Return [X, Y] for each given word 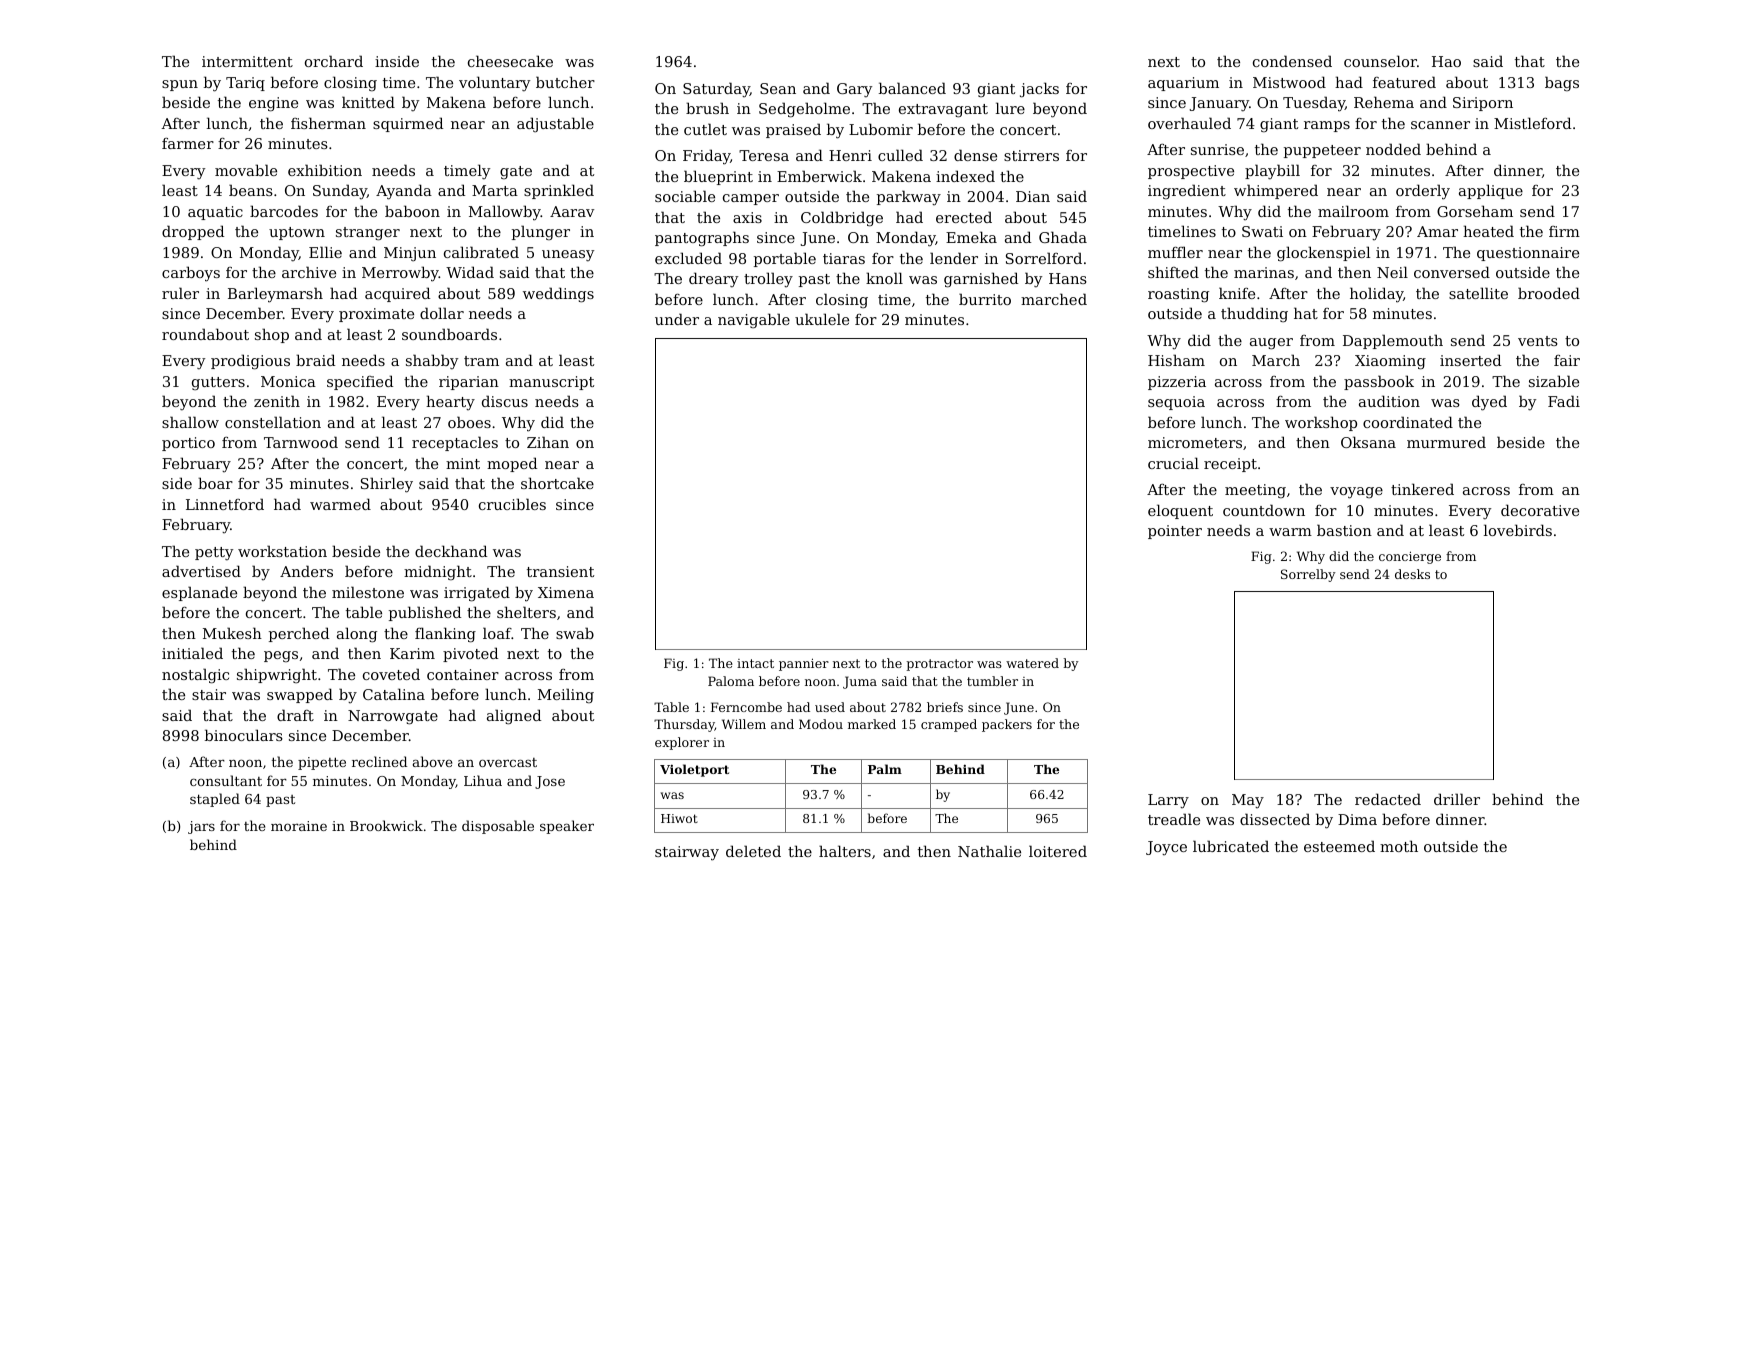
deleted [753, 851]
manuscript [551, 383]
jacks [1039, 90]
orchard [334, 61]
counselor [1380, 61]
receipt [1230, 465]
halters [845, 851]
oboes [469, 422]
